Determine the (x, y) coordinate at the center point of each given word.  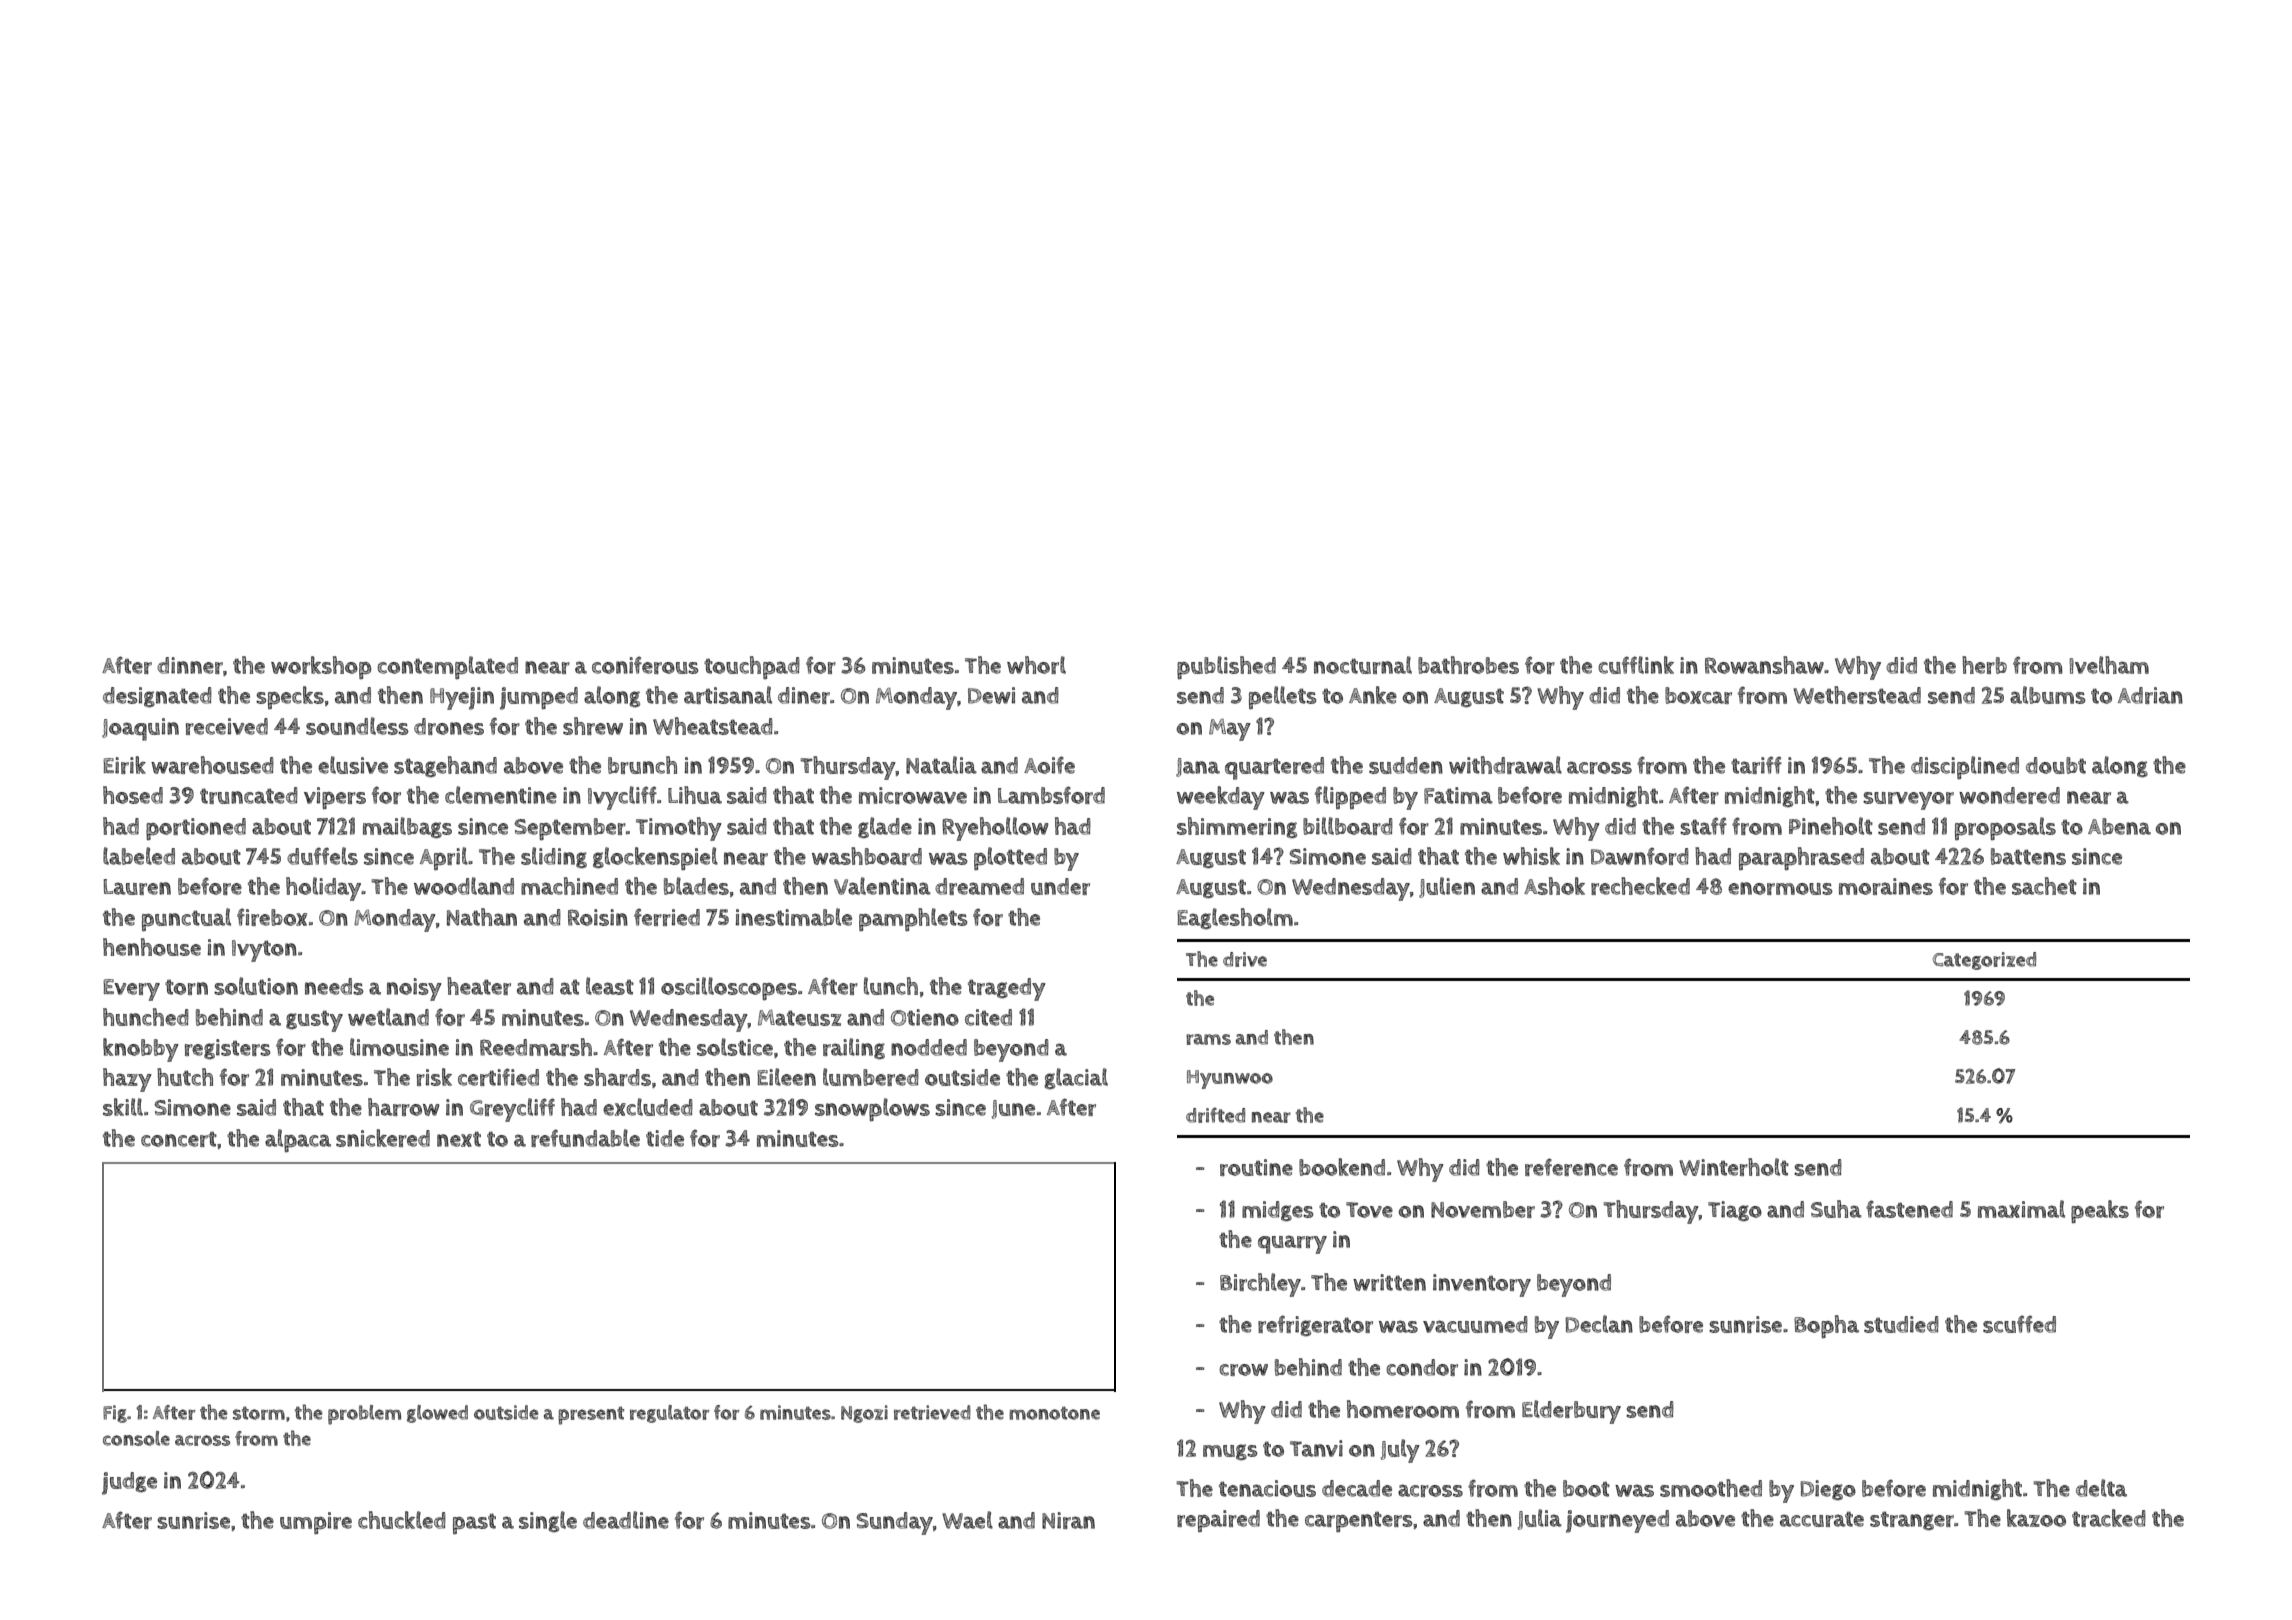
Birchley (1260, 1285)
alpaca (298, 1140)
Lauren (137, 887)
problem (364, 1415)
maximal (2021, 1209)
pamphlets (913, 919)
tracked (2109, 1518)
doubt (2056, 765)
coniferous (645, 665)
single (548, 1521)
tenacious (1267, 1488)
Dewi (991, 695)
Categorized (1984, 961)
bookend (1342, 1167)
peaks (2100, 1211)
